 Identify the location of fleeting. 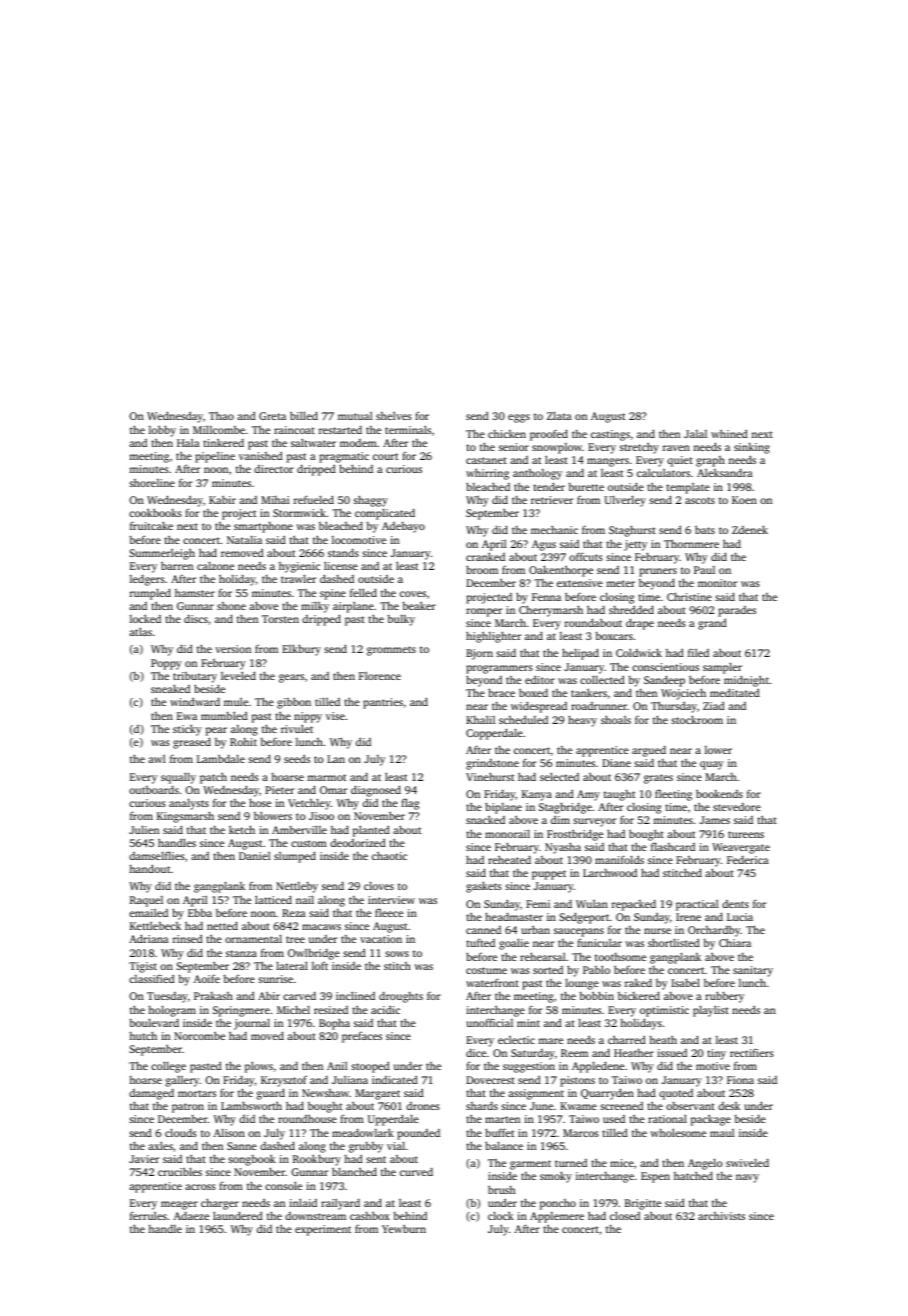
(673, 795).
